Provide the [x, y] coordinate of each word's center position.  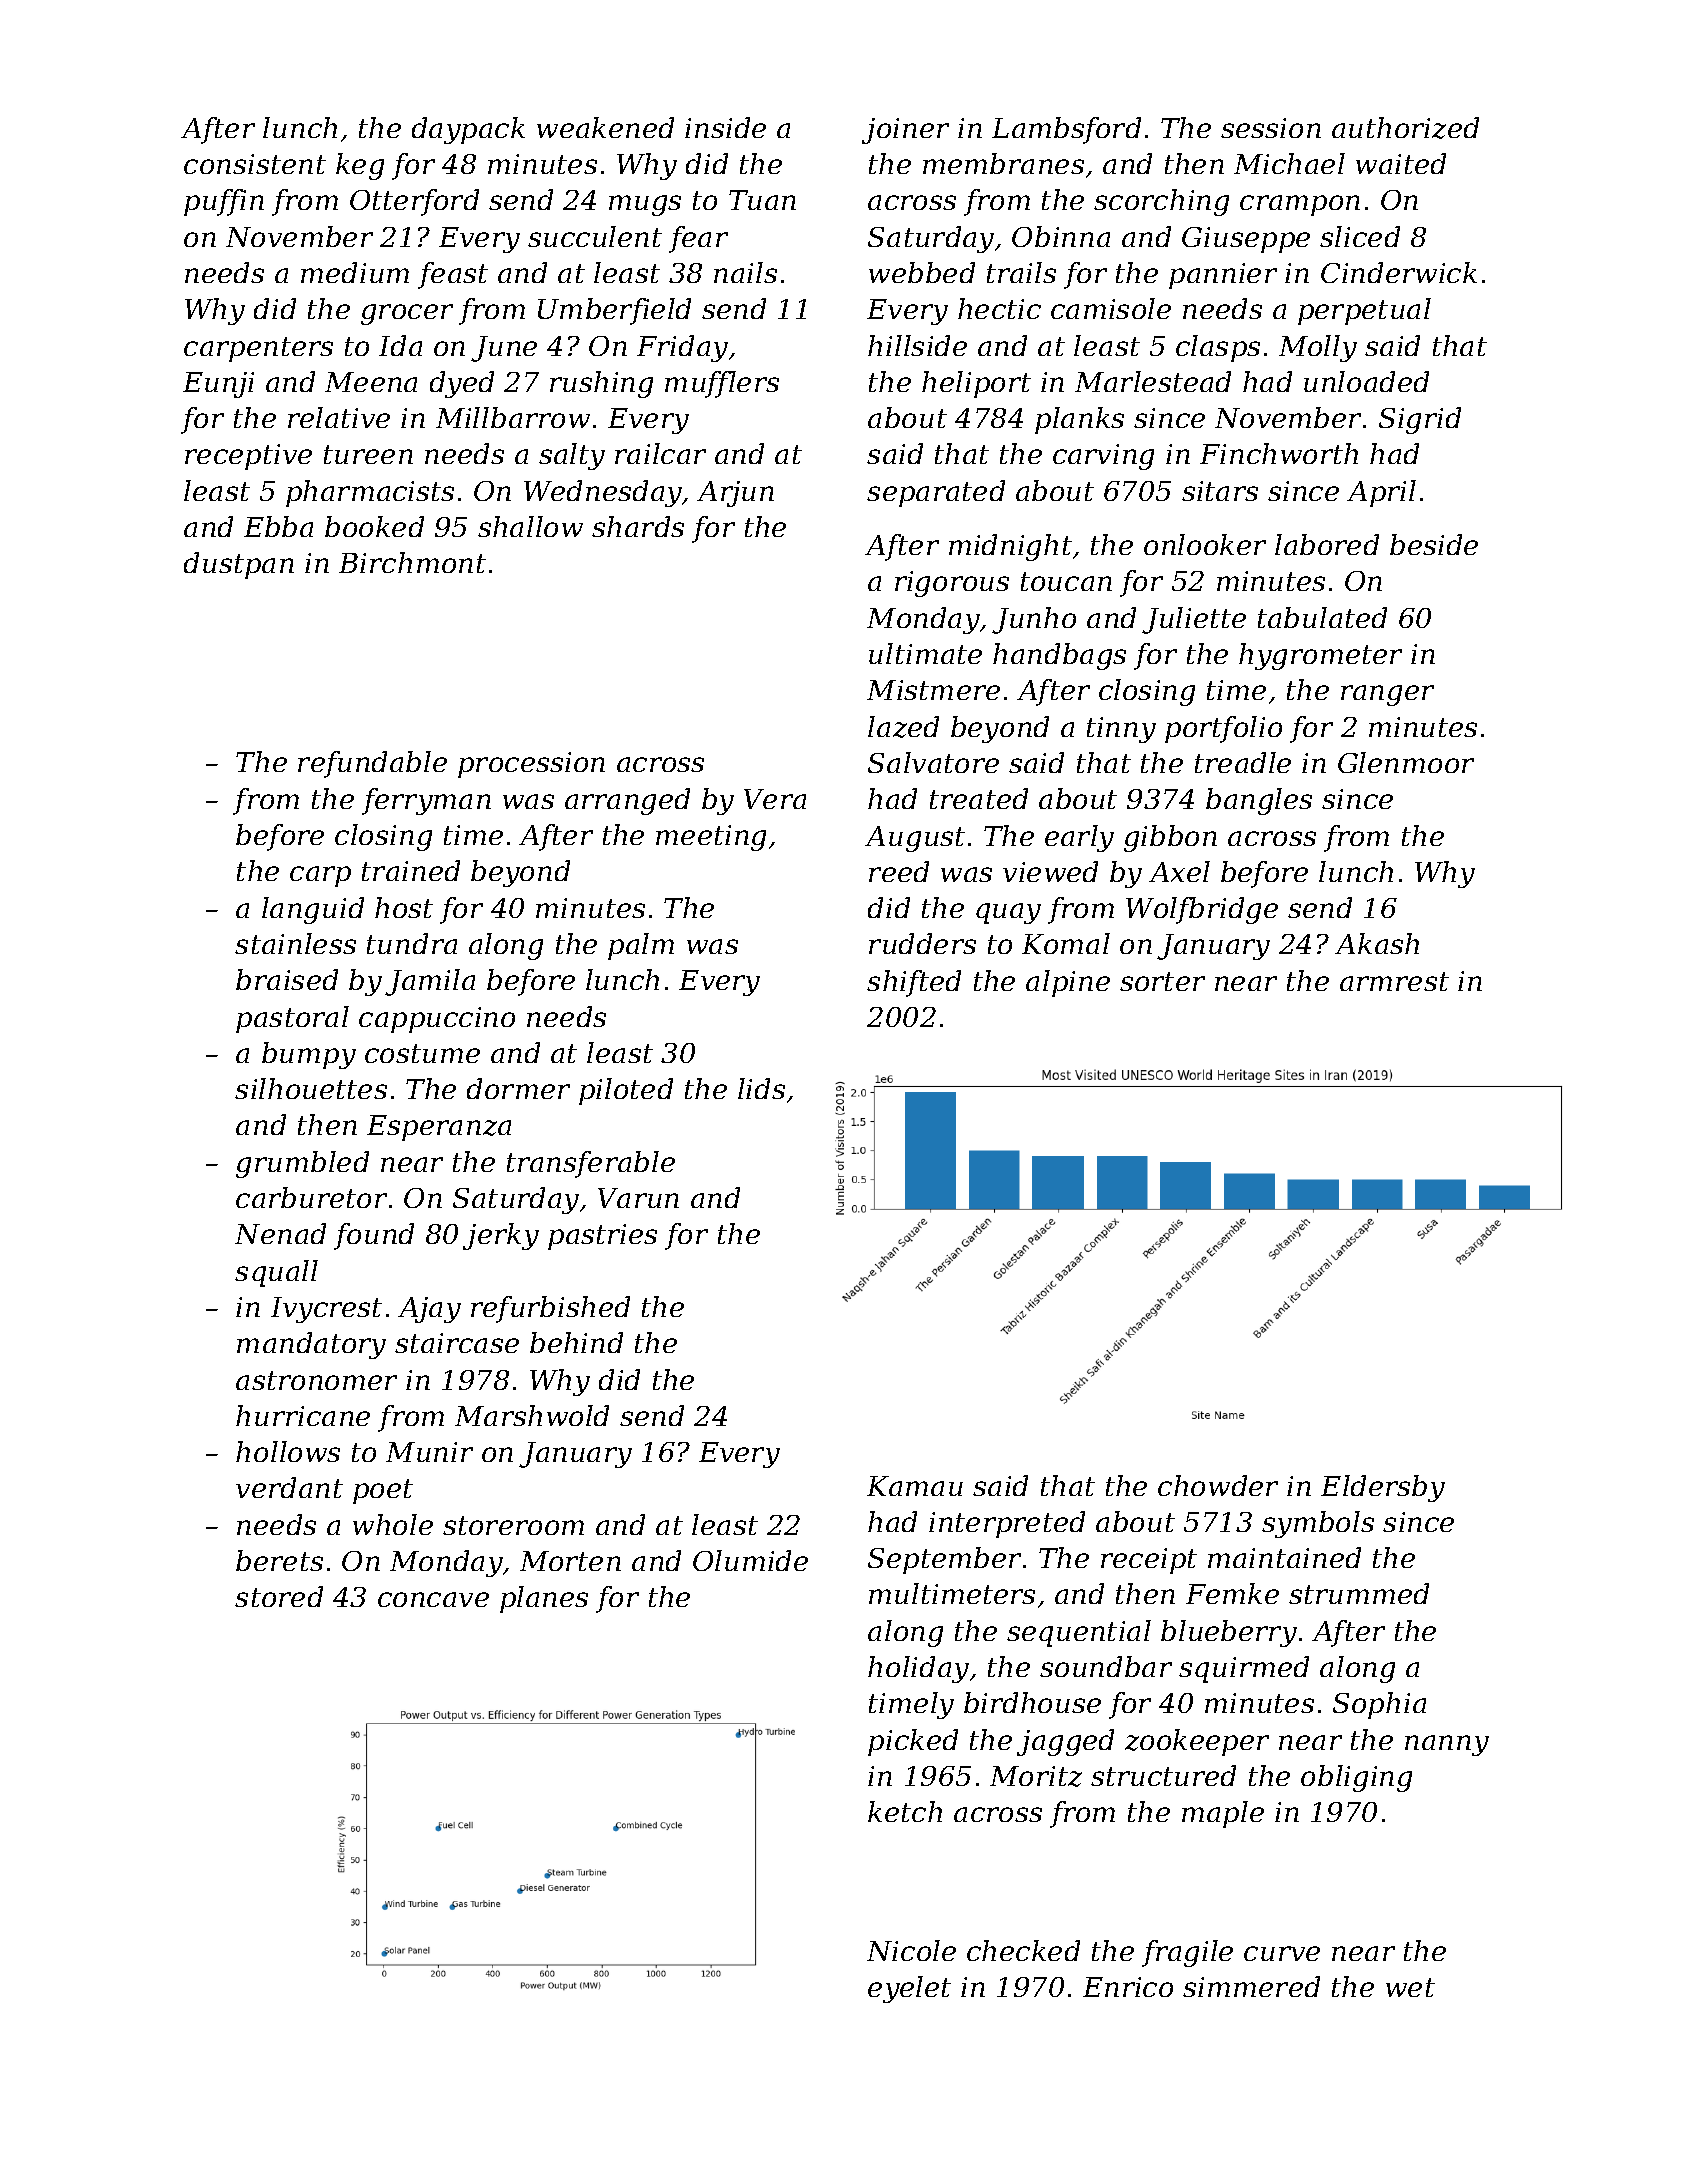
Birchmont [412, 562]
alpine [1068, 983]
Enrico [1128, 1987]
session [1271, 128]
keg [360, 166]
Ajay [429, 1310]
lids [761, 1088]
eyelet [909, 1989]
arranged [627, 801]
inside [725, 127]
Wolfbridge [1202, 910]
